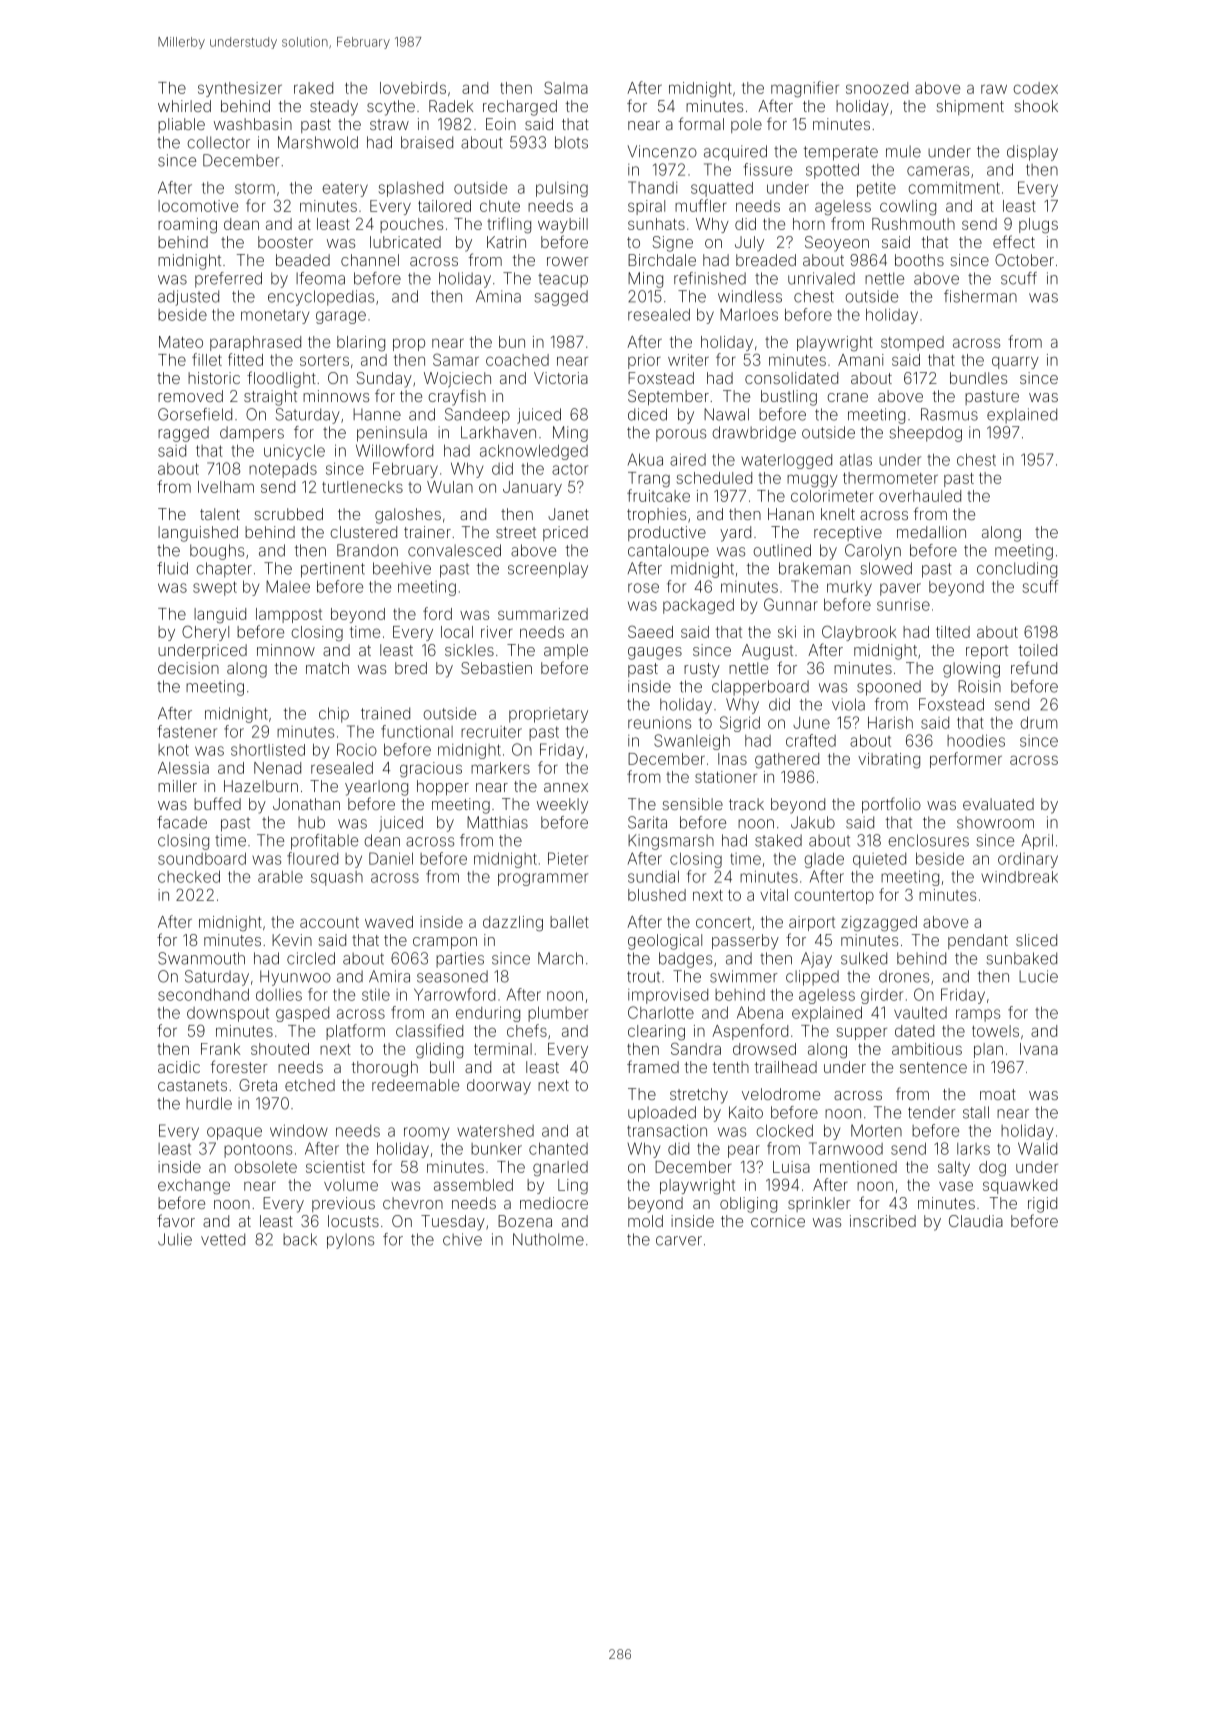 The width and height of the screenshot is (1216, 1719). I want to click on portfolio, so click(891, 805).
